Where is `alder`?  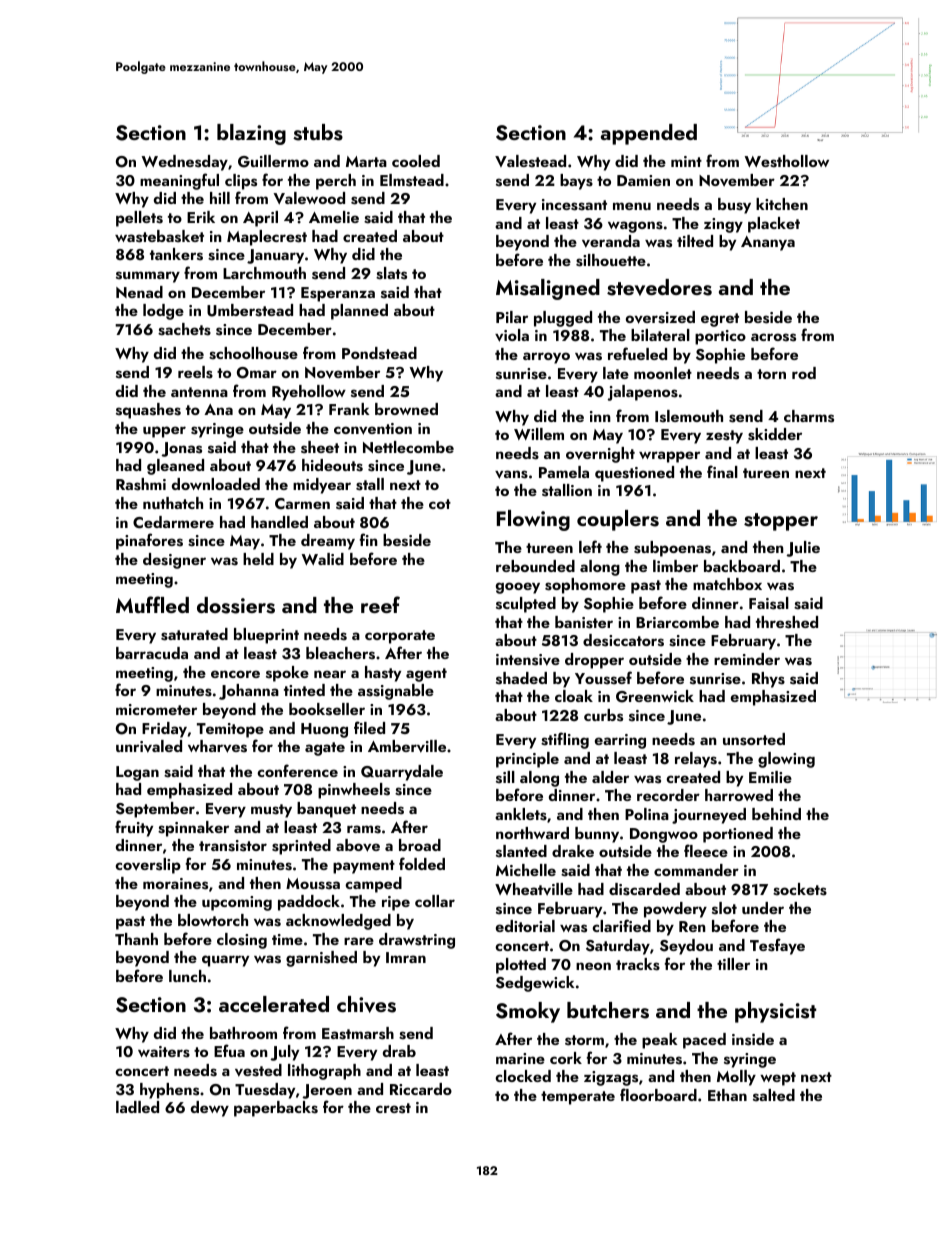
alder is located at coordinates (610, 777).
